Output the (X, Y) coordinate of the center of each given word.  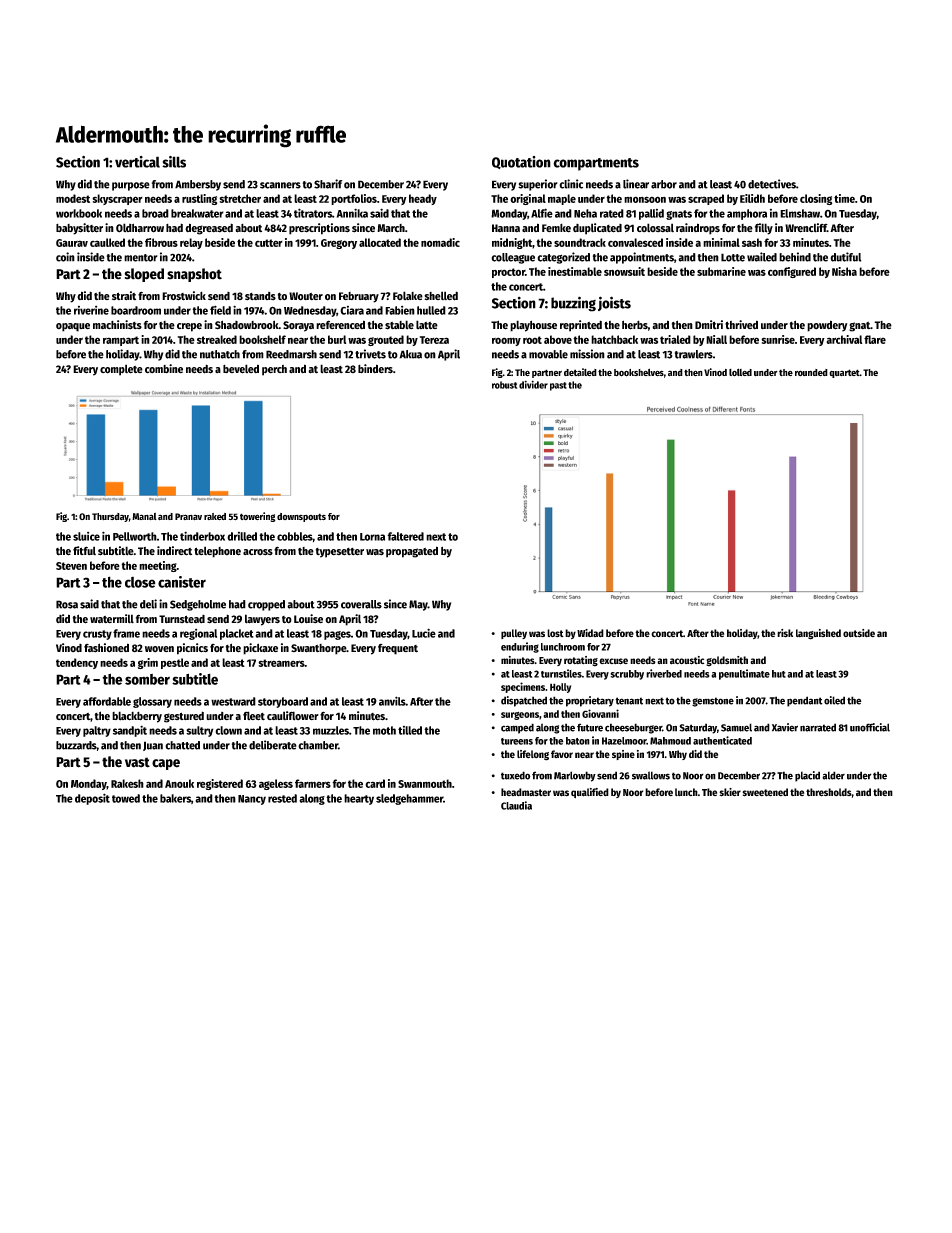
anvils (392, 701)
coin (65, 257)
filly (764, 229)
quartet (844, 373)
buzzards (76, 745)
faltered (405, 536)
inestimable (575, 271)
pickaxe (260, 649)
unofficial (870, 727)
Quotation (521, 162)
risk (785, 633)
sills (174, 162)
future (590, 727)
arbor (664, 184)
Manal (144, 516)
